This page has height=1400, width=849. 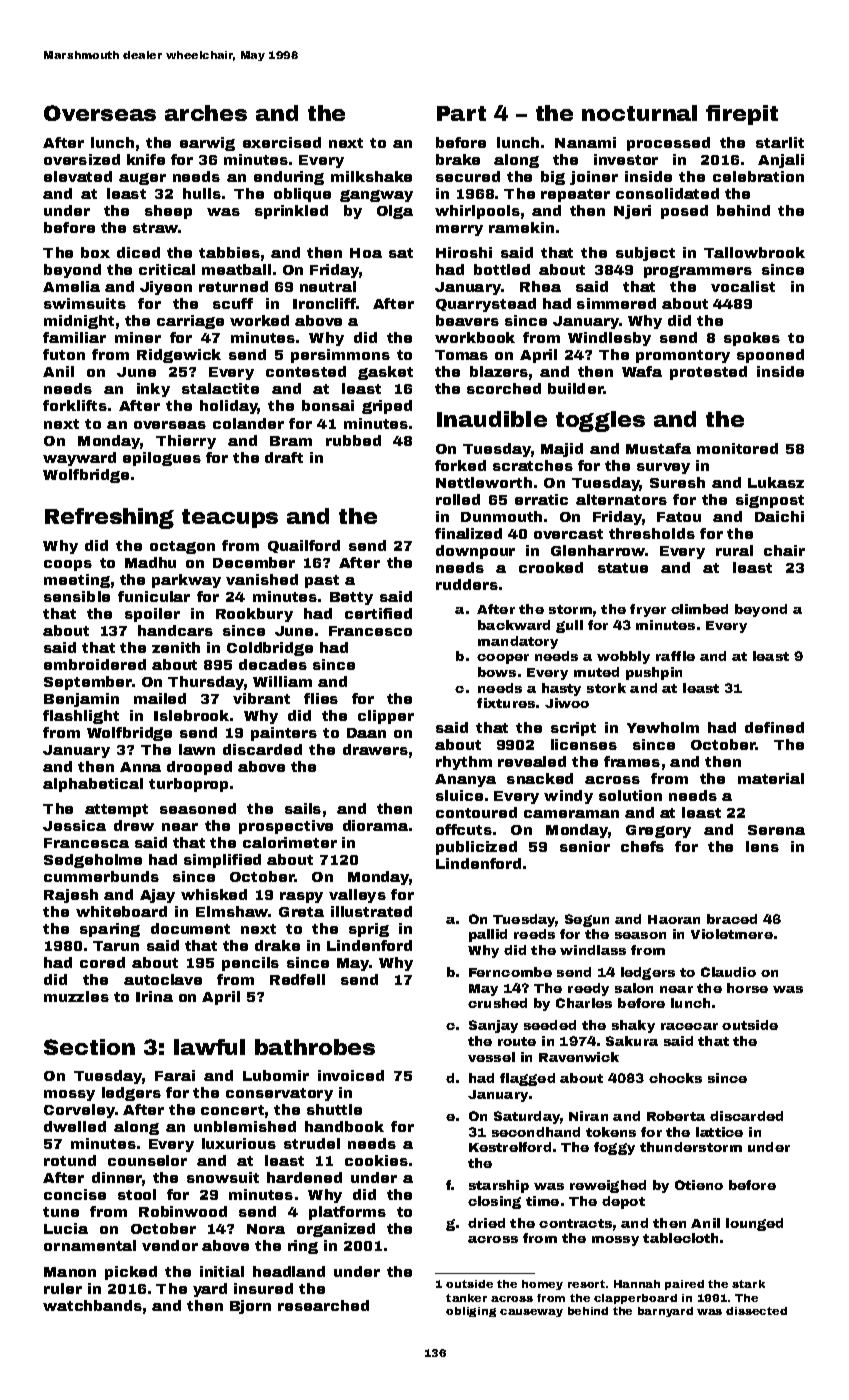 What do you see at coordinates (328, 286) in the page?
I see `neutral` at bounding box center [328, 286].
